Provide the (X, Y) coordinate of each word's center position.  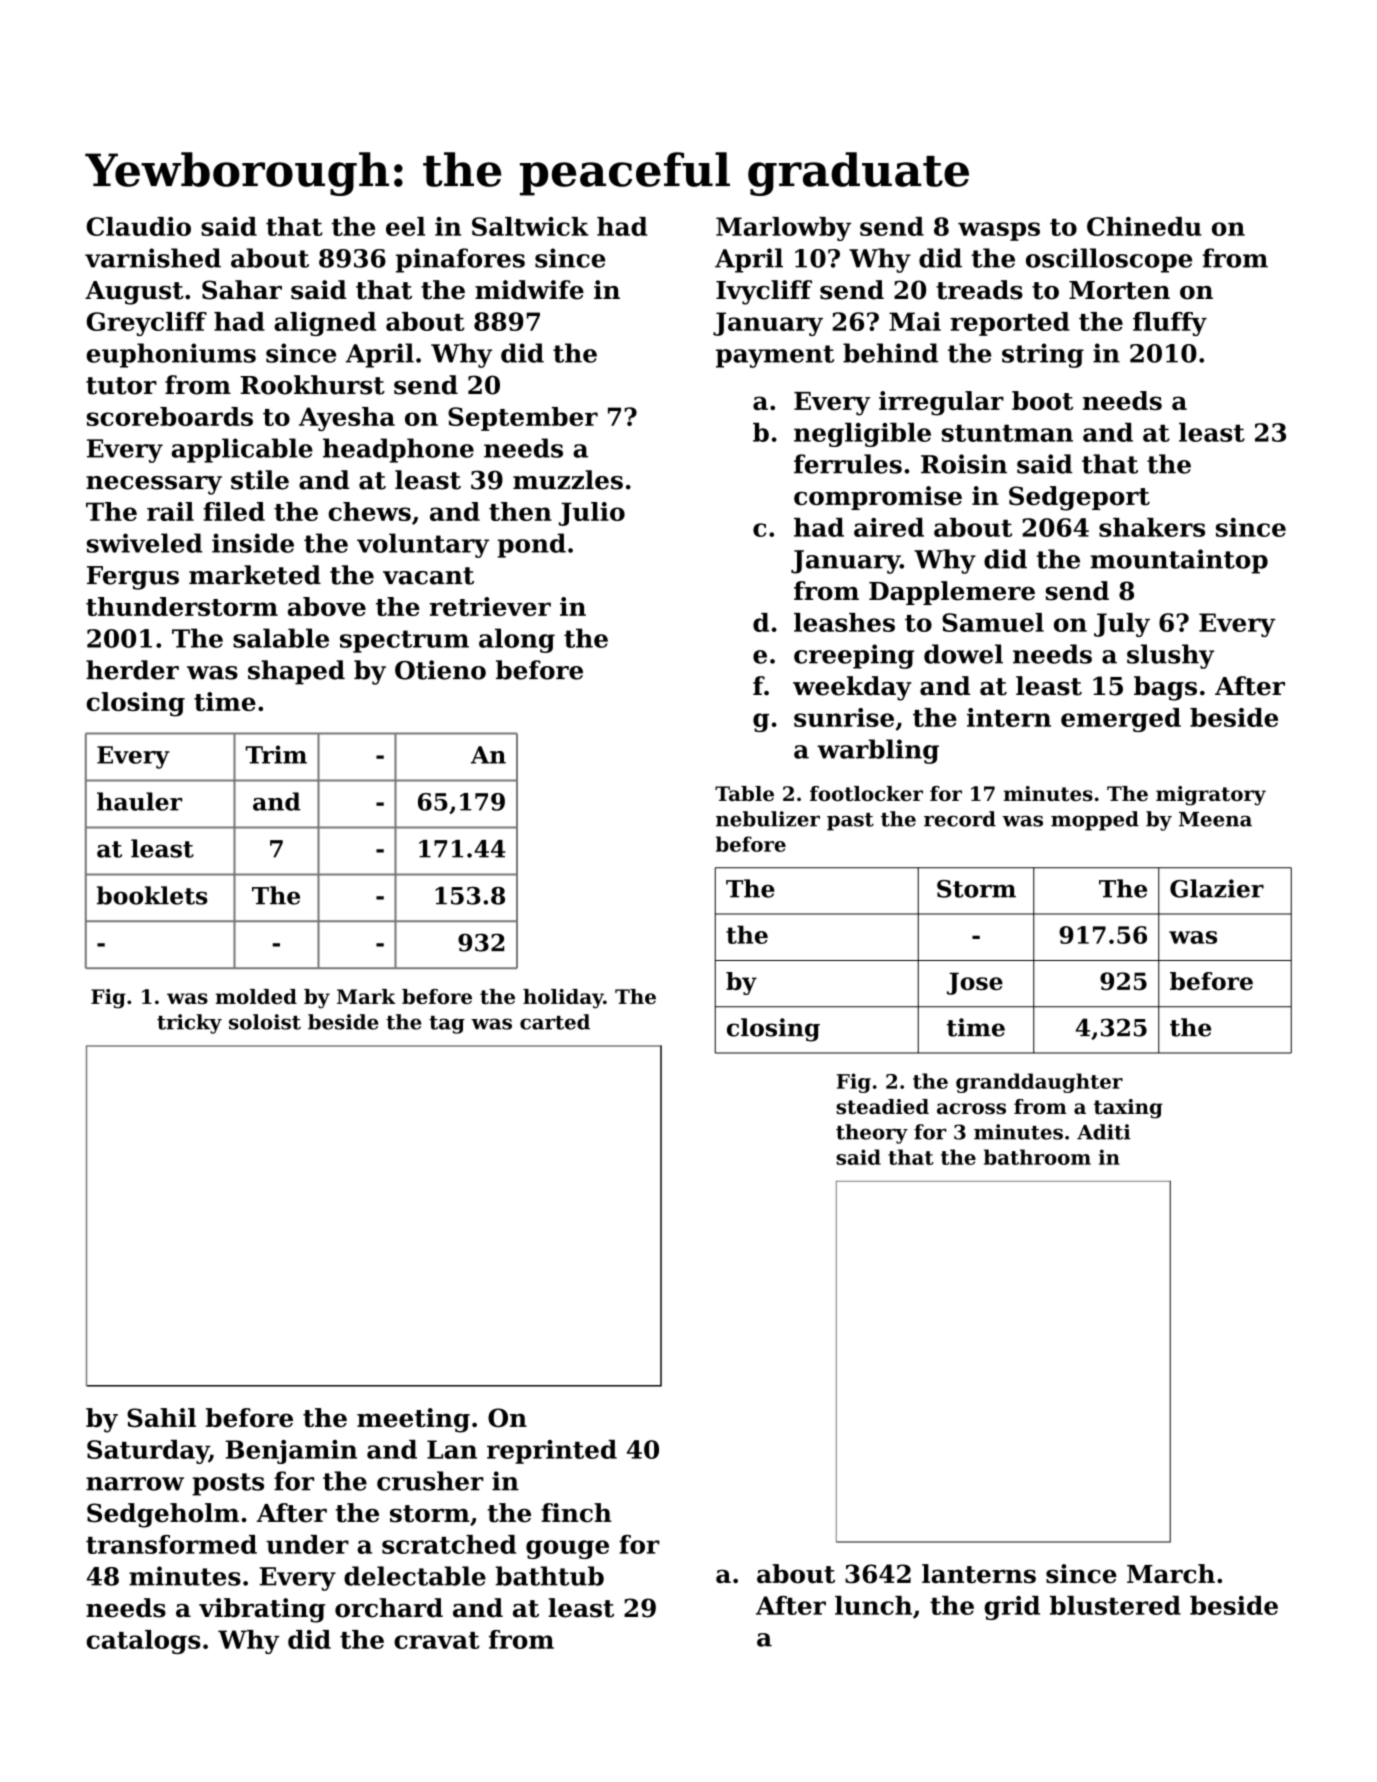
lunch (873, 1605)
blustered (1115, 1605)
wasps (999, 231)
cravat (437, 1640)
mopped (1095, 821)
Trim (276, 754)
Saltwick (530, 226)
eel (405, 226)
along (517, 640)
